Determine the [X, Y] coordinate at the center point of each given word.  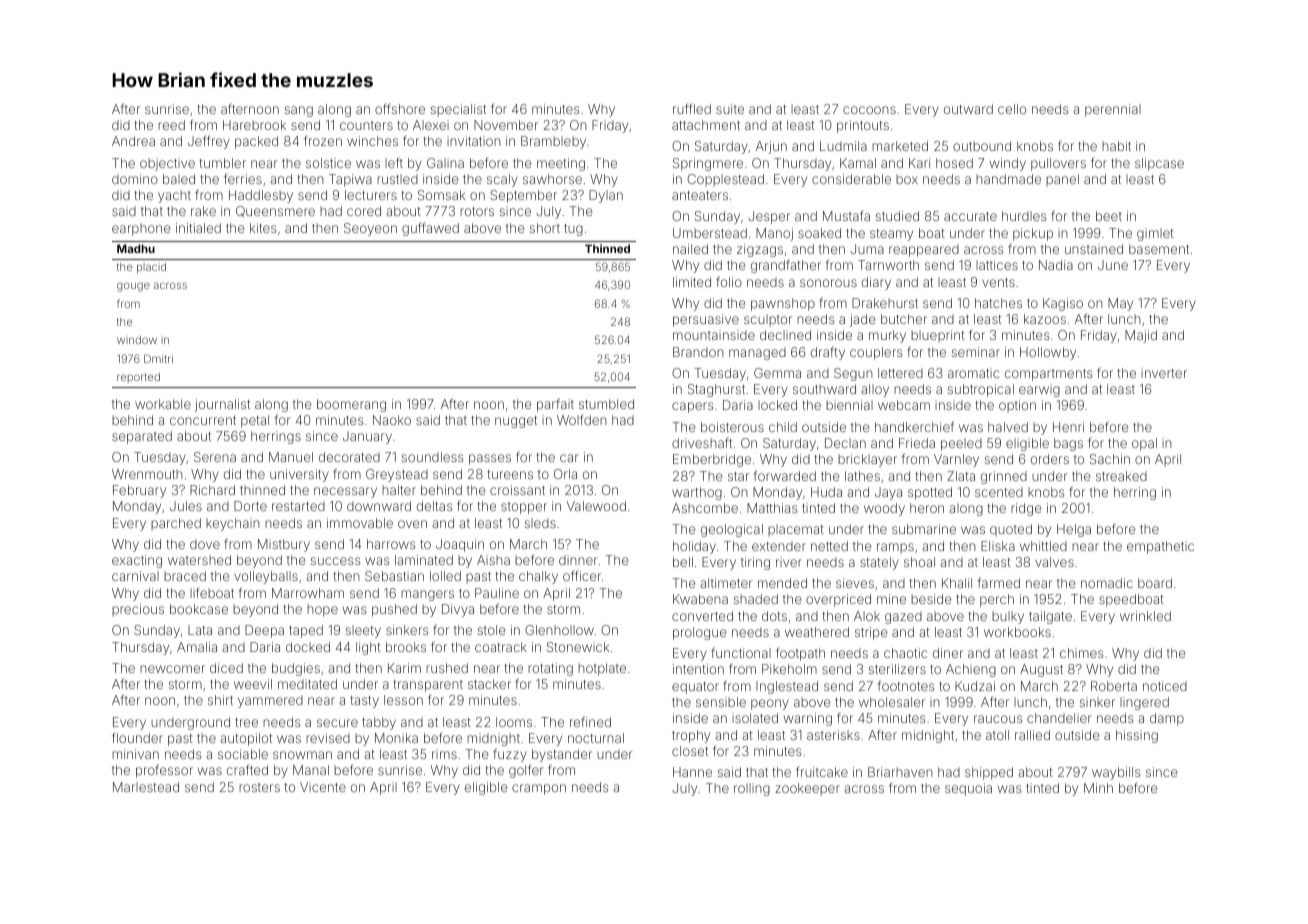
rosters [259, 787]
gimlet [1155, 234]
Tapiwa [350, 180]
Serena [215, 457]
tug [573, 230]
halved [1008, 427]
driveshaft [702, 442]
